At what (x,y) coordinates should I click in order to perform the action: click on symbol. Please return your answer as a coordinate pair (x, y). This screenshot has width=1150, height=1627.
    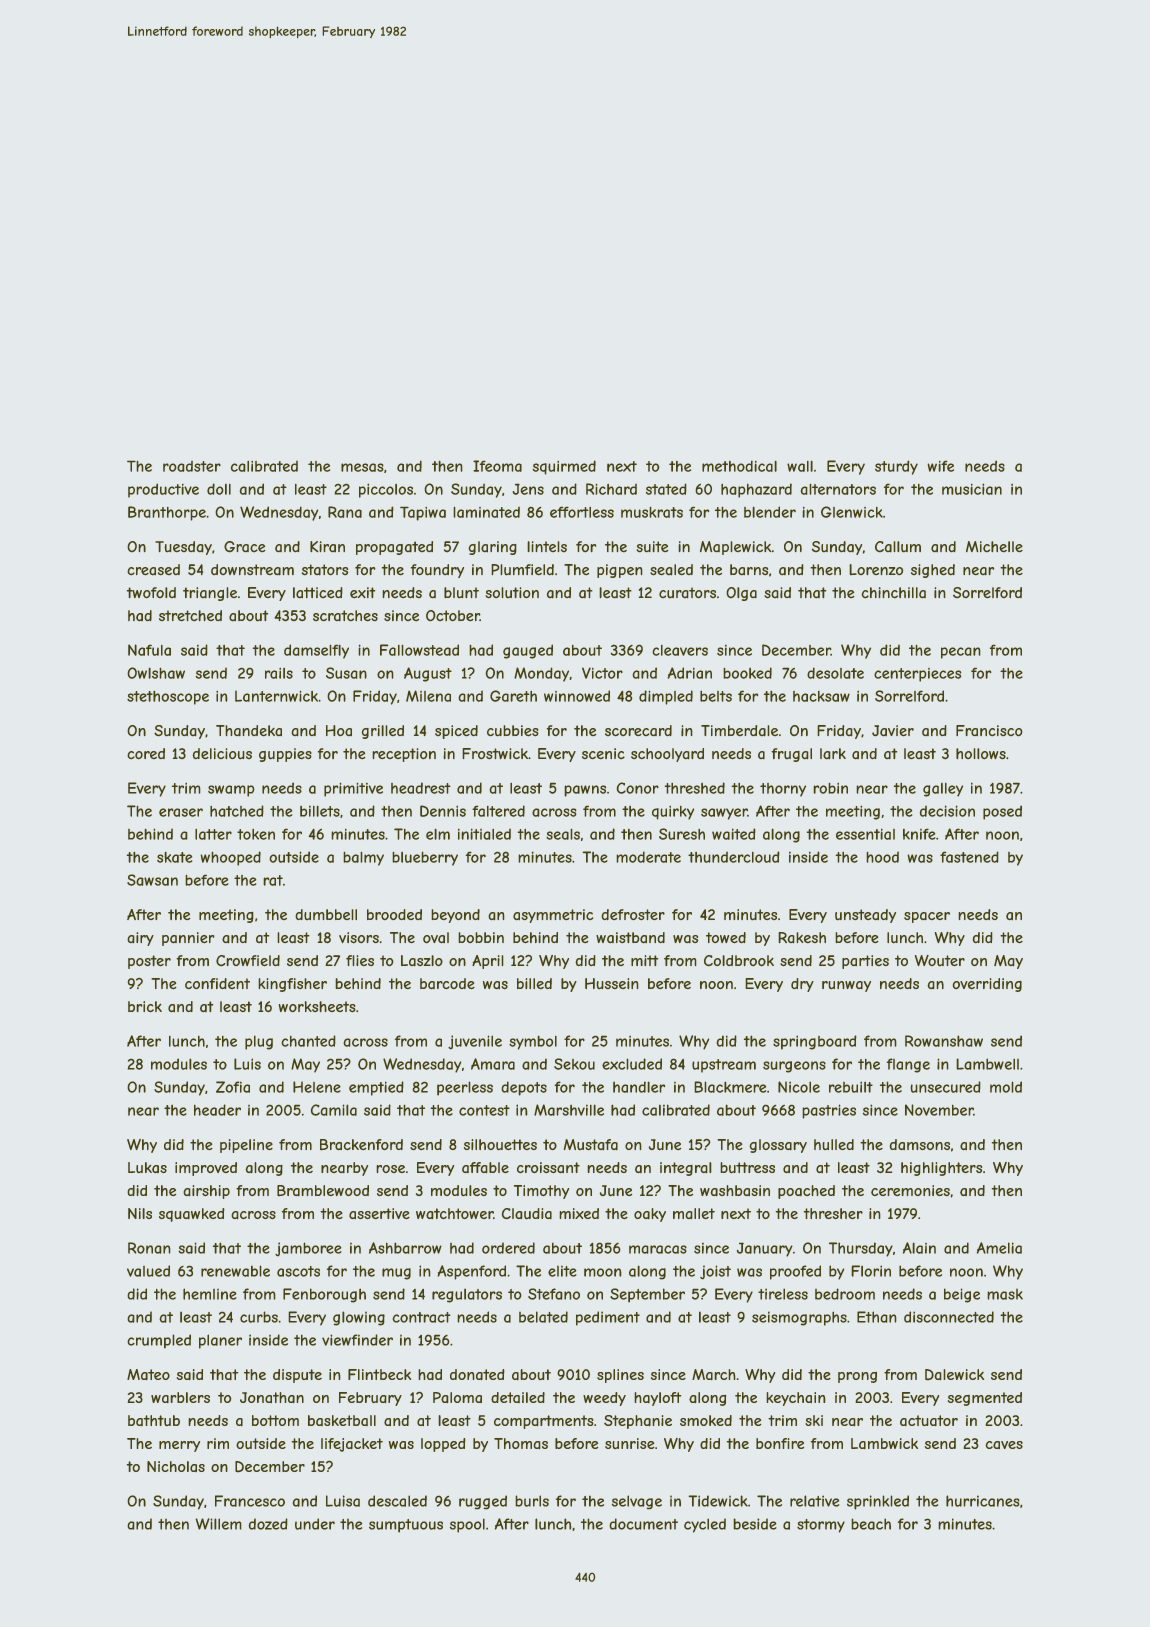
    Looking at the image, I should click on (533, 1042).
